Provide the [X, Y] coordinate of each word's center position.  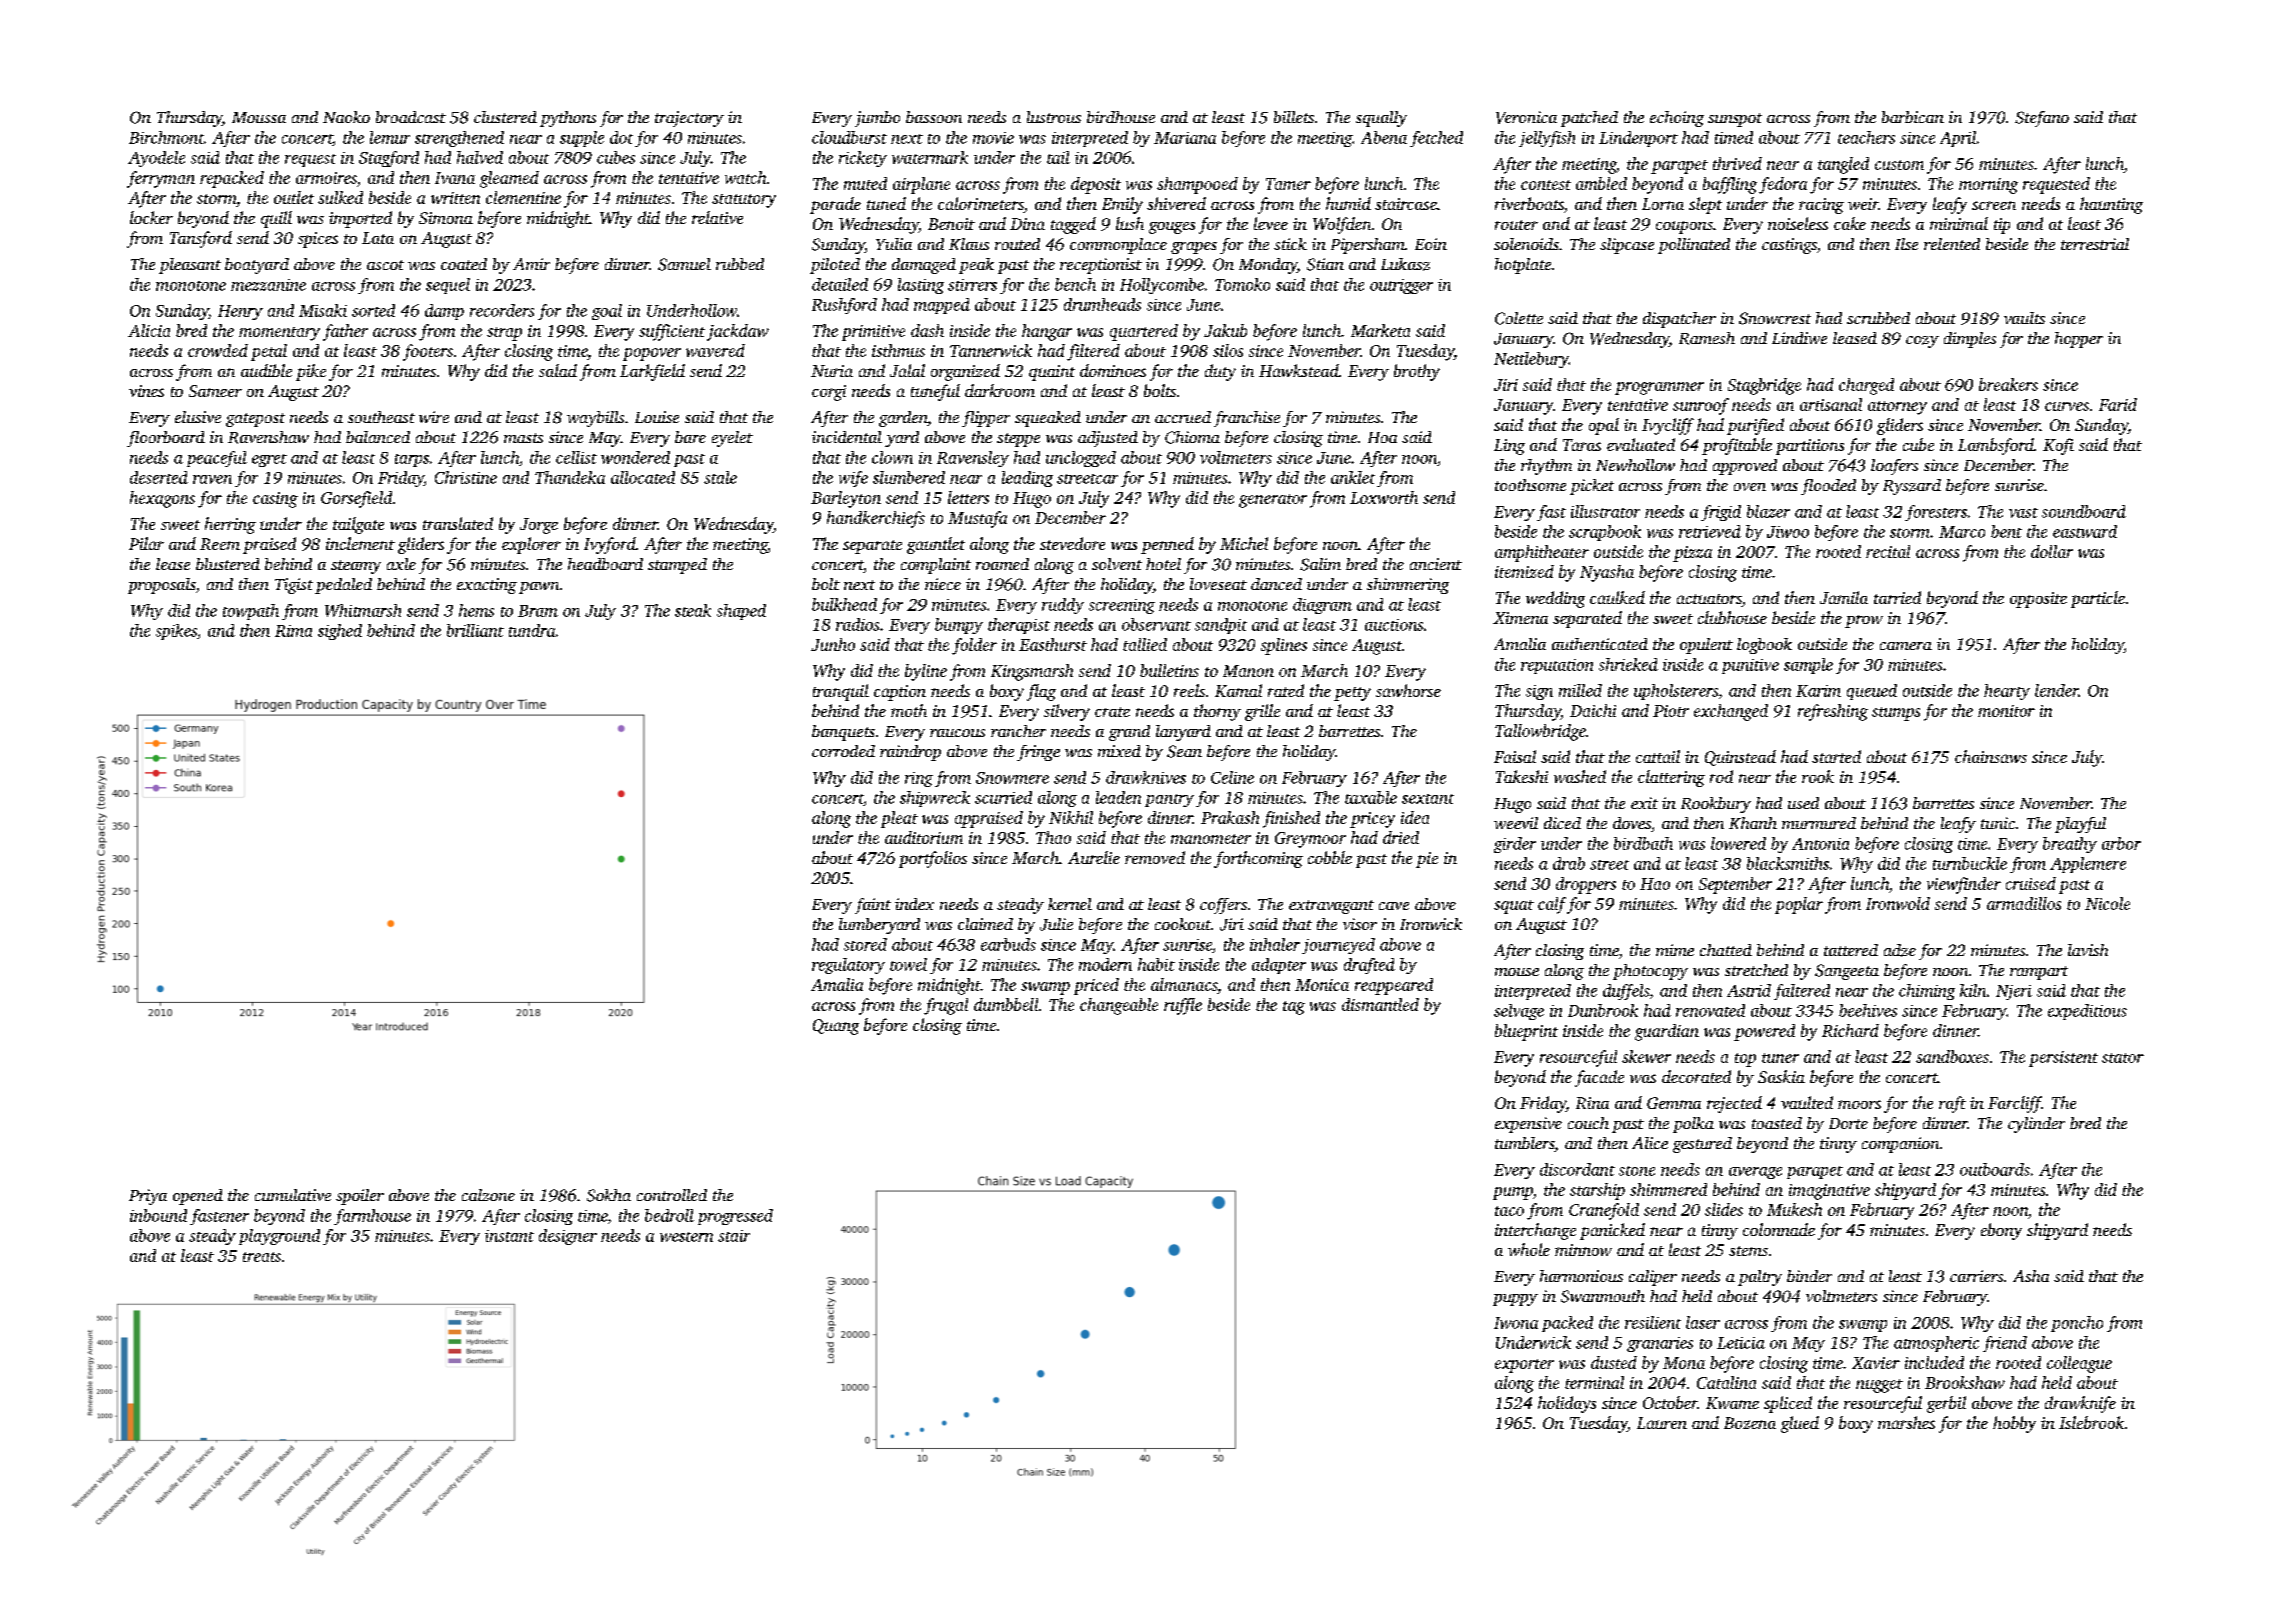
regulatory [848, 966]
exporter [1524, 1366]
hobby [2014, 1424]
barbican [1913, 117]
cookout [1183, 924]
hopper [2079, 340]
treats [262, 1257]
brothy [1417, 372]
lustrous [1054, 117]
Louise [657, 417]
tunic [1998, 823]
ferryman [161, 179]
